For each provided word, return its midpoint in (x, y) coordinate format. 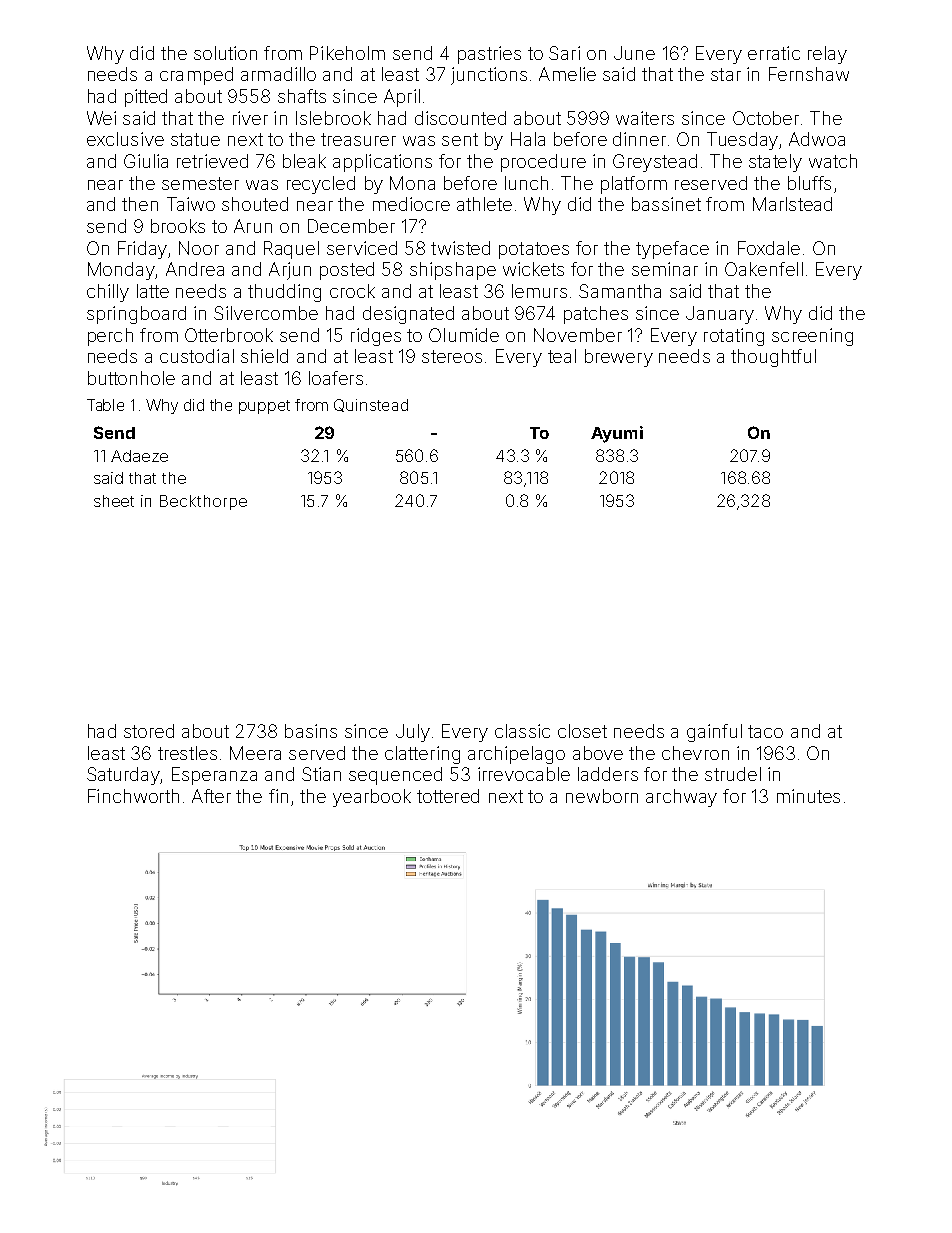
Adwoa (817, 139)
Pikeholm (347, 53)
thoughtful (773, 358)
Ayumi (617, 434)
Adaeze (139, 456)
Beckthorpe (203, 502)
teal (562, 356)
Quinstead (371, 405)
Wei (101, 118)
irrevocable (524, 774)
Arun (253, 226)
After (211, 796)
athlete (484, 204)
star (726, 74)
